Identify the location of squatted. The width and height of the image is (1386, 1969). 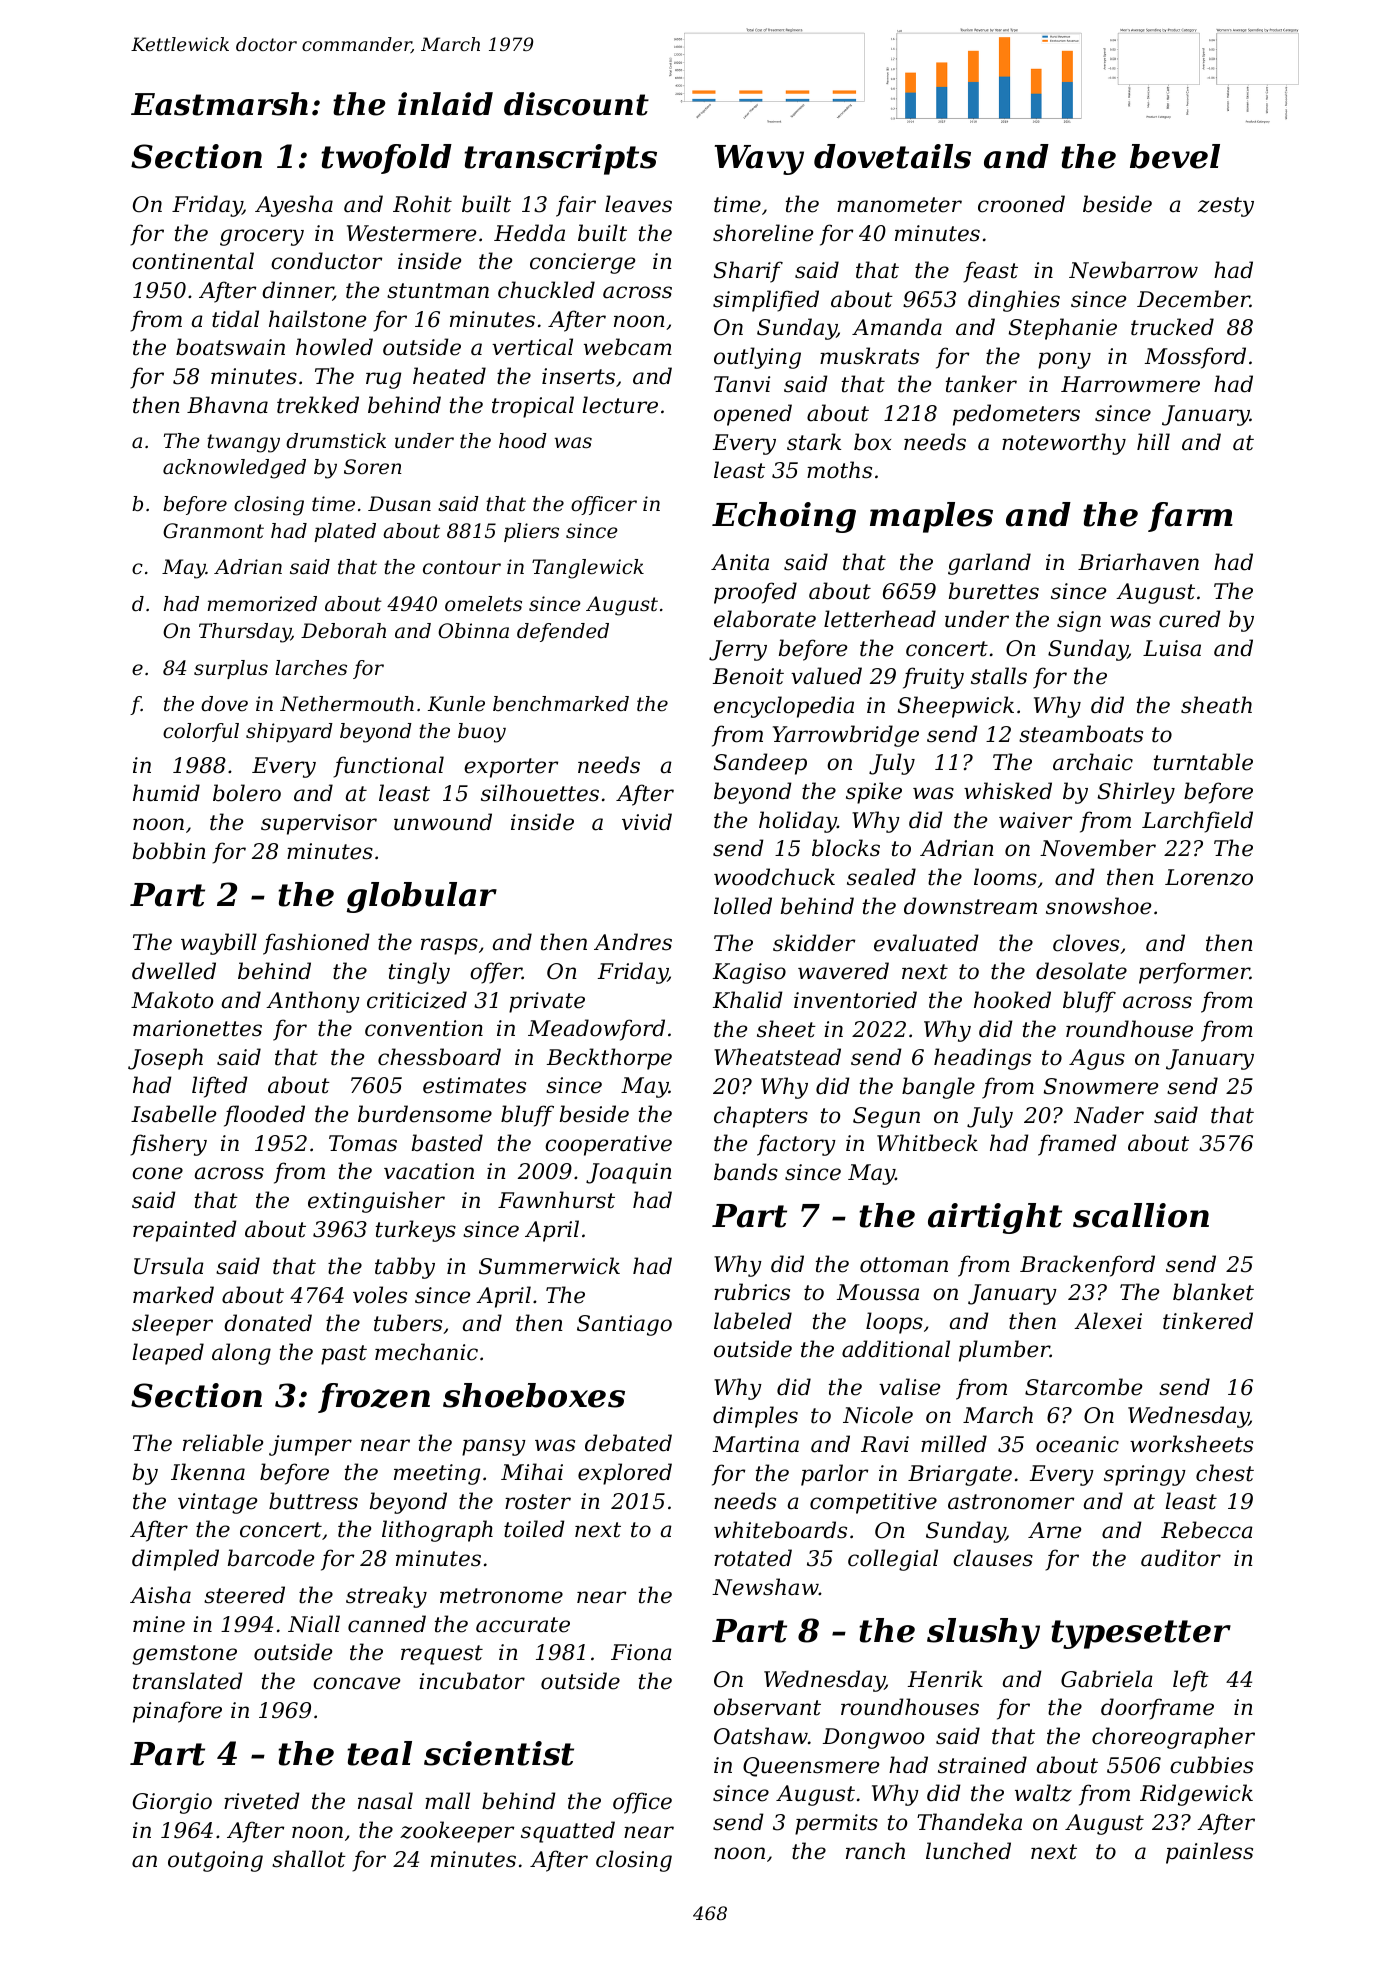
(568, 1832).
